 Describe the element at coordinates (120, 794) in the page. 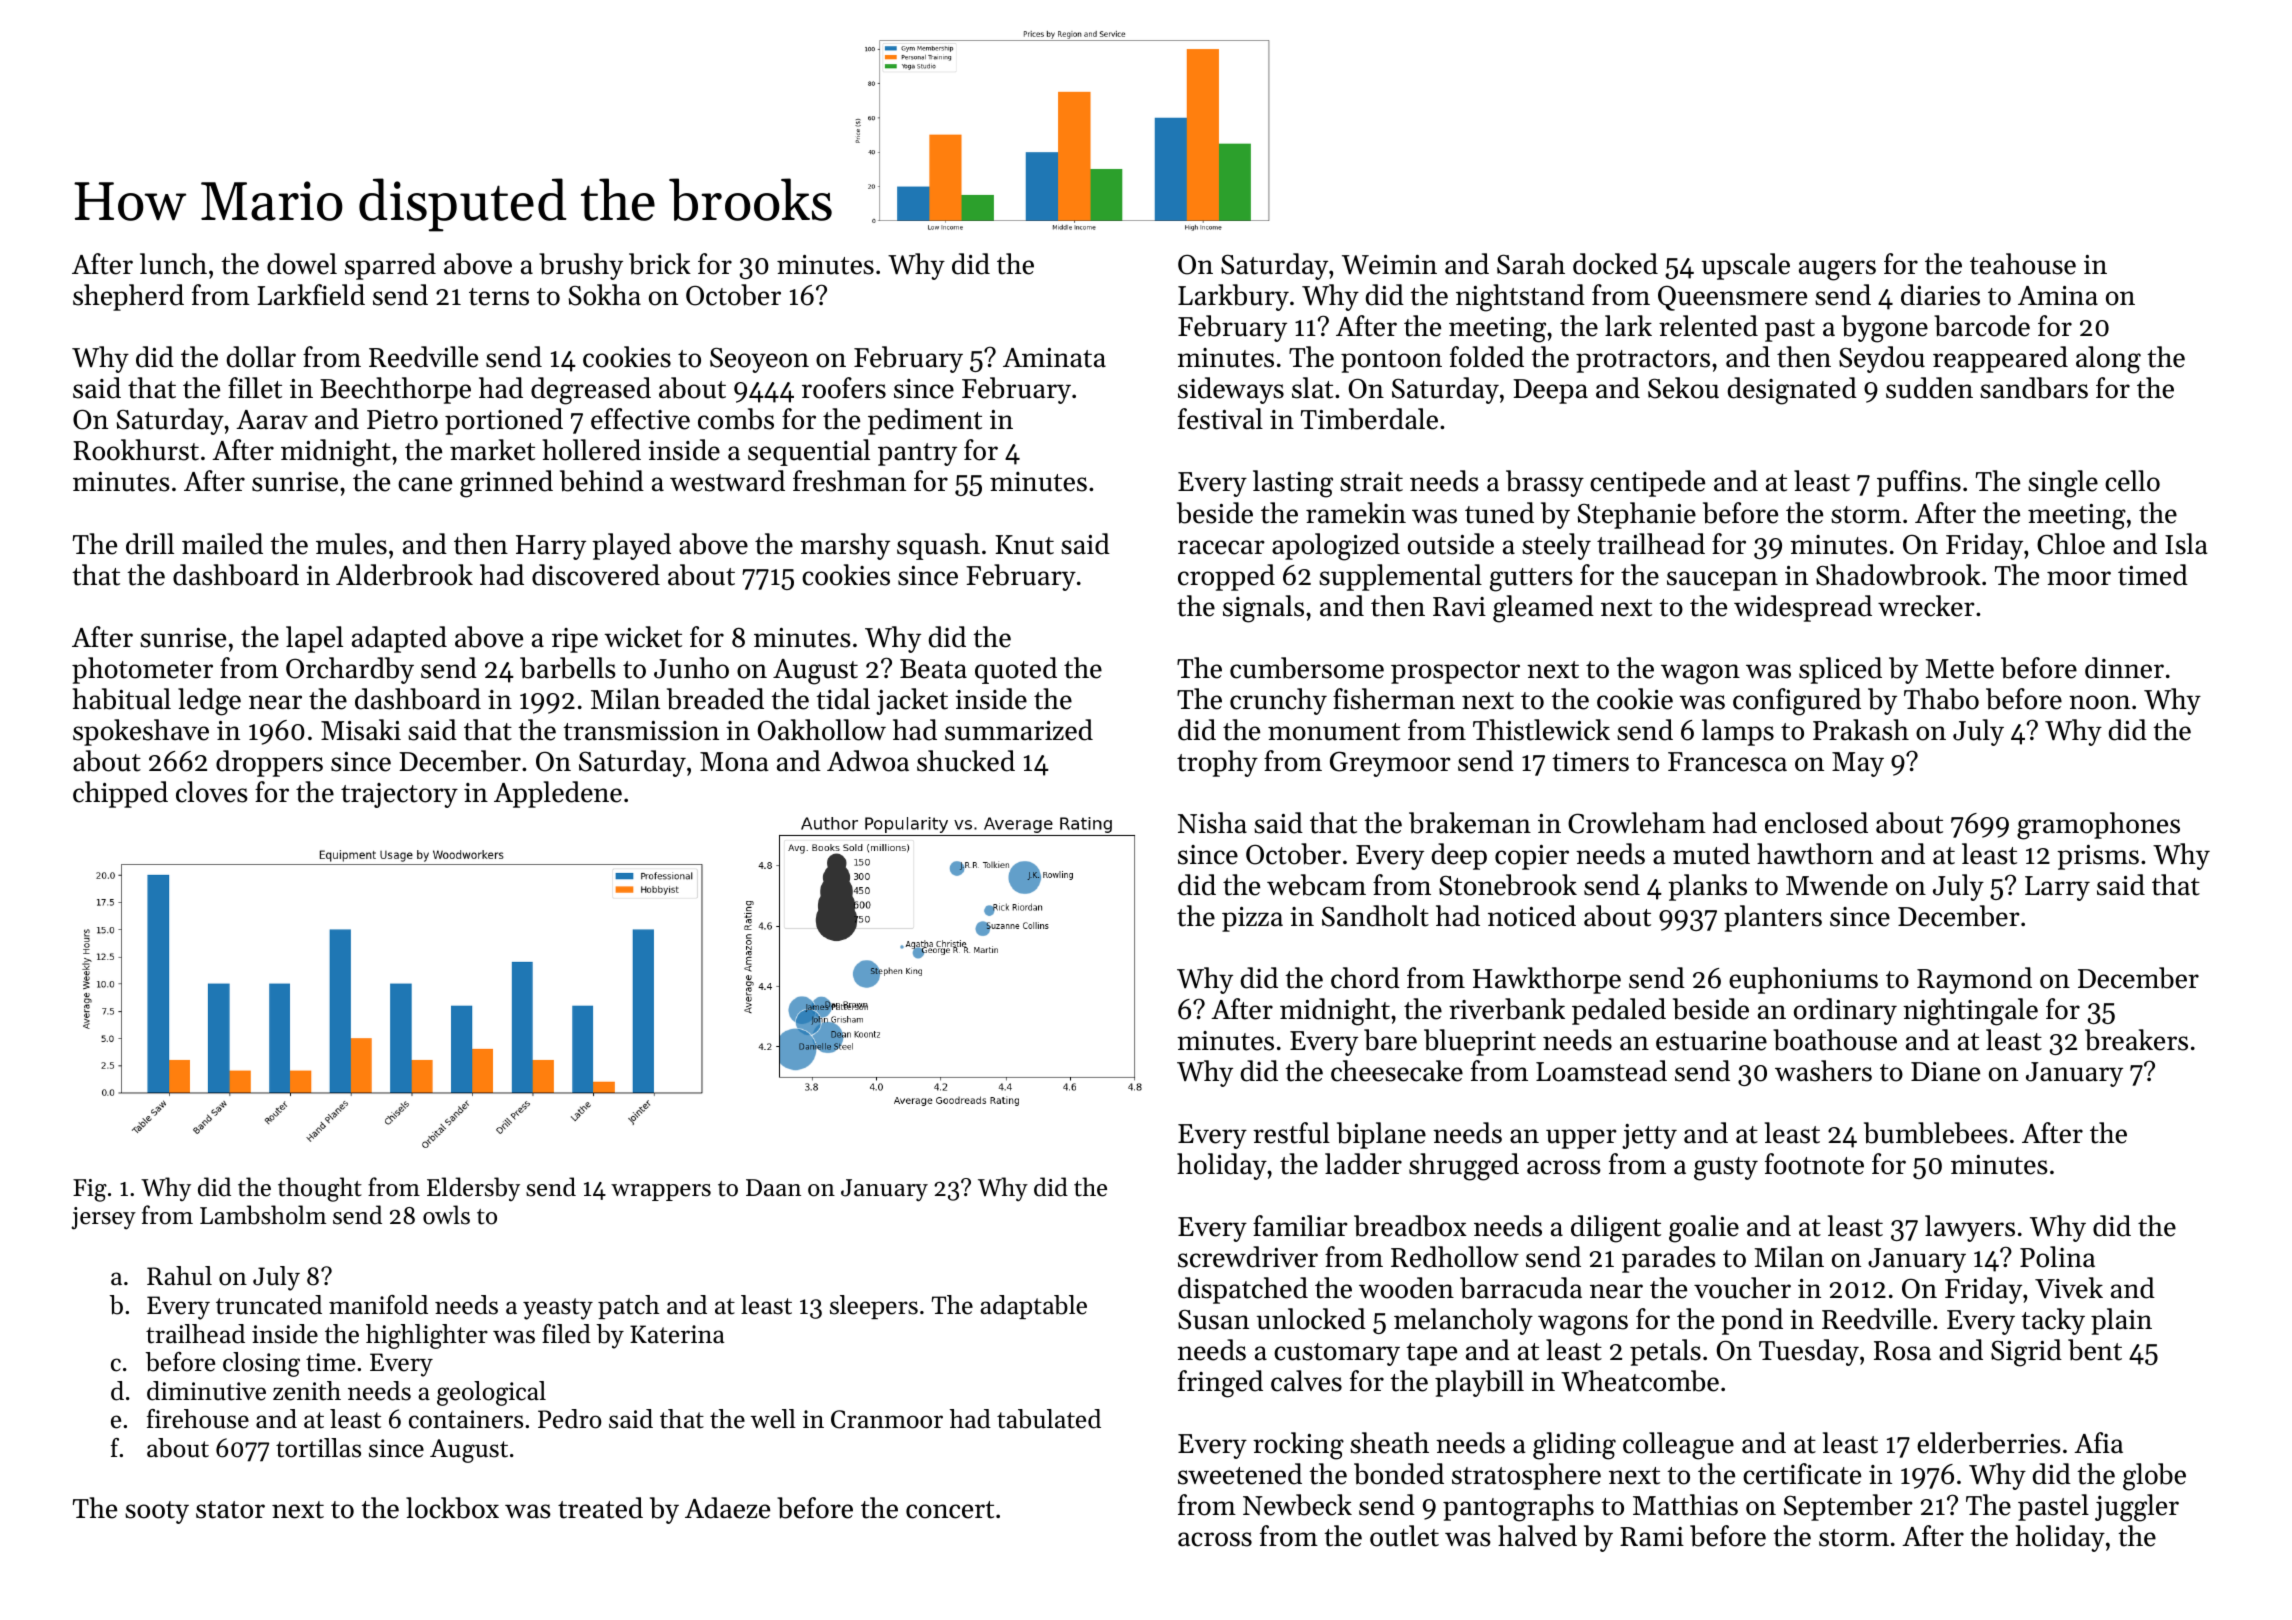

I see `chipped` at that location.
